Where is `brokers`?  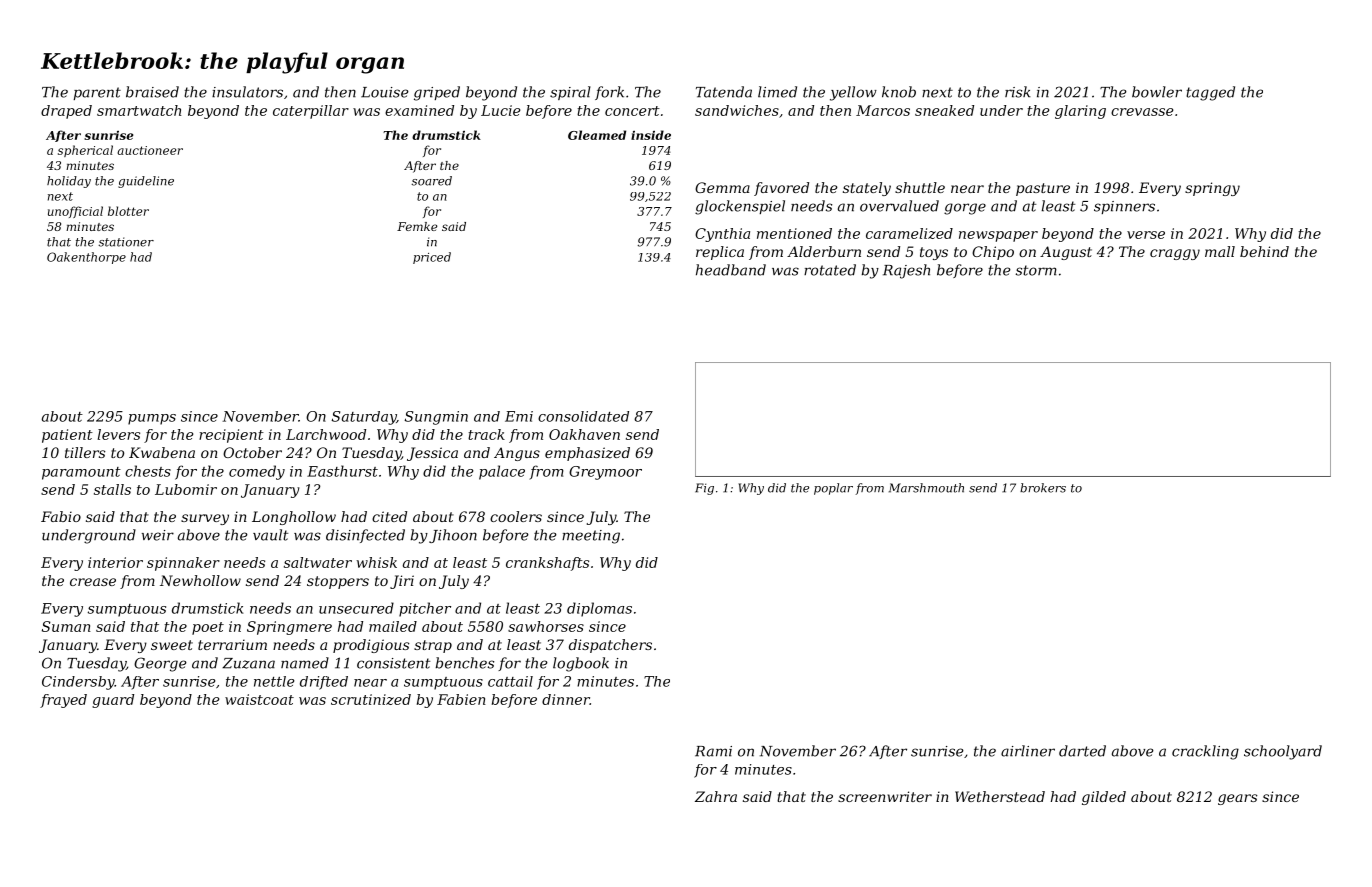 brokers is located at coordinates (1043, 488).
